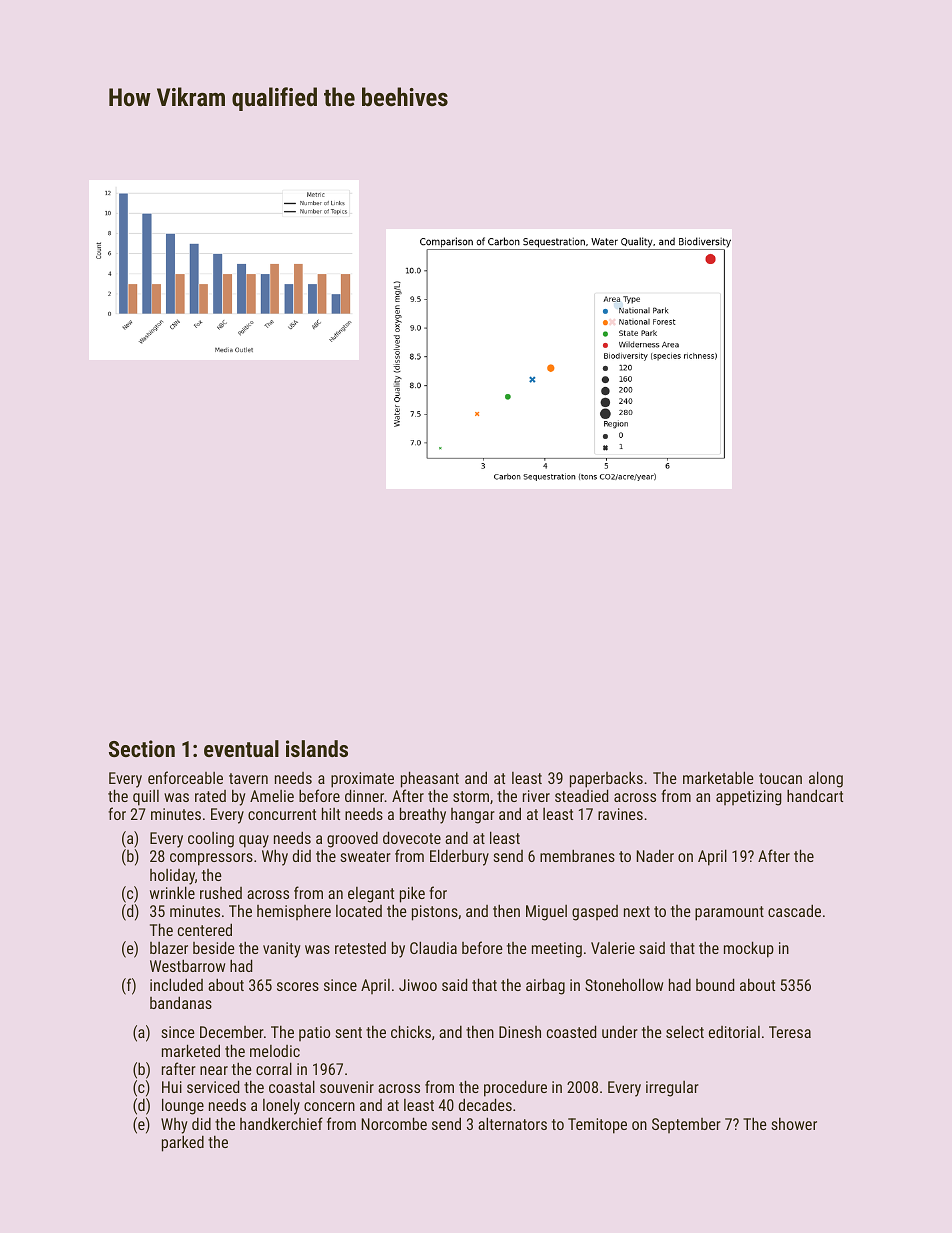  Describe the element at coordinates (637, 911) in the screenshot. I see `next` at that location.
